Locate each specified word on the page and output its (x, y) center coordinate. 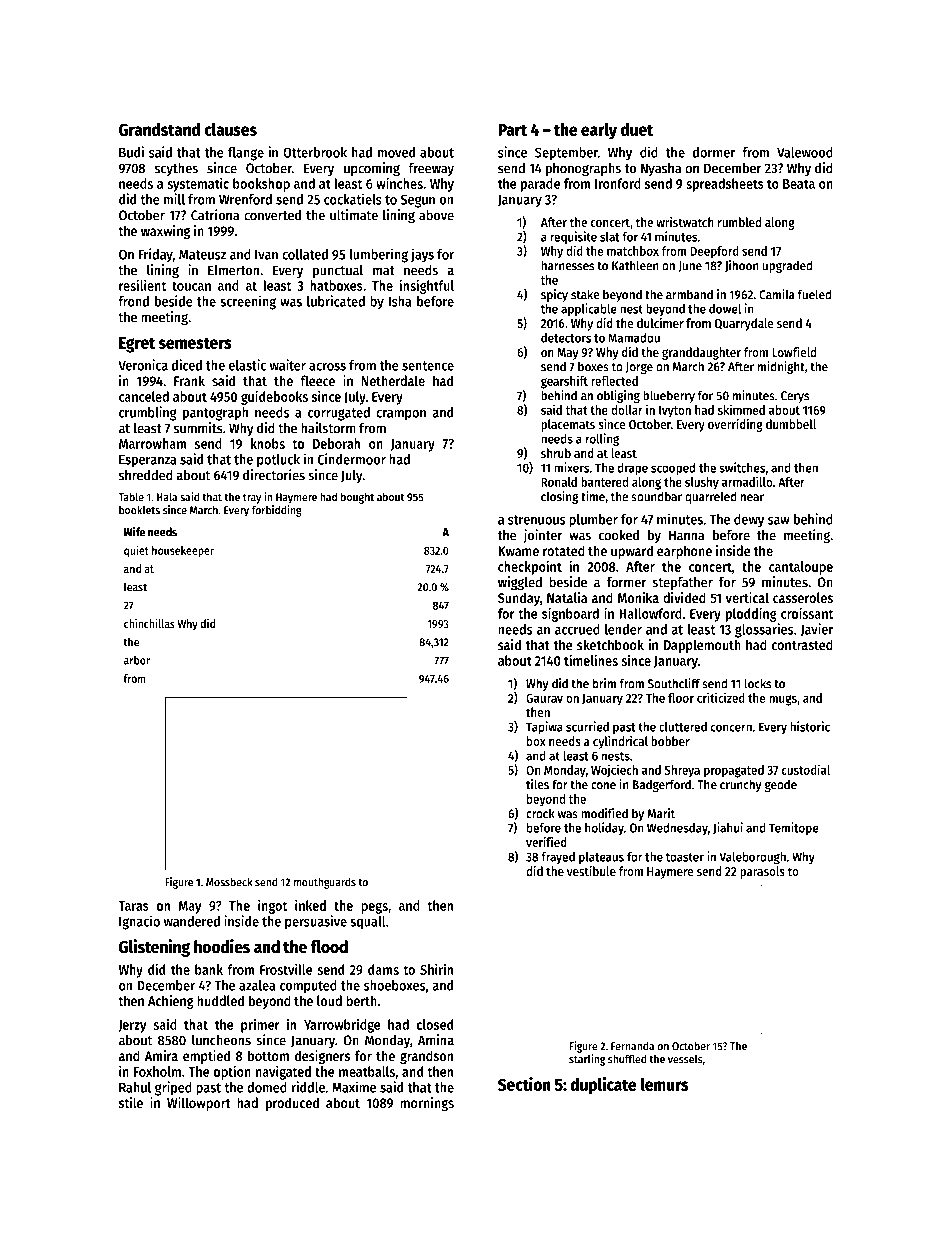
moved (396, 152)
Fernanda (632, 1046)
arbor (137, 660)
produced (292, 1104)
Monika (638, 597)
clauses (230, 129)
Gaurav (544, 698)
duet (637, 129)
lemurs (664, 1084)
